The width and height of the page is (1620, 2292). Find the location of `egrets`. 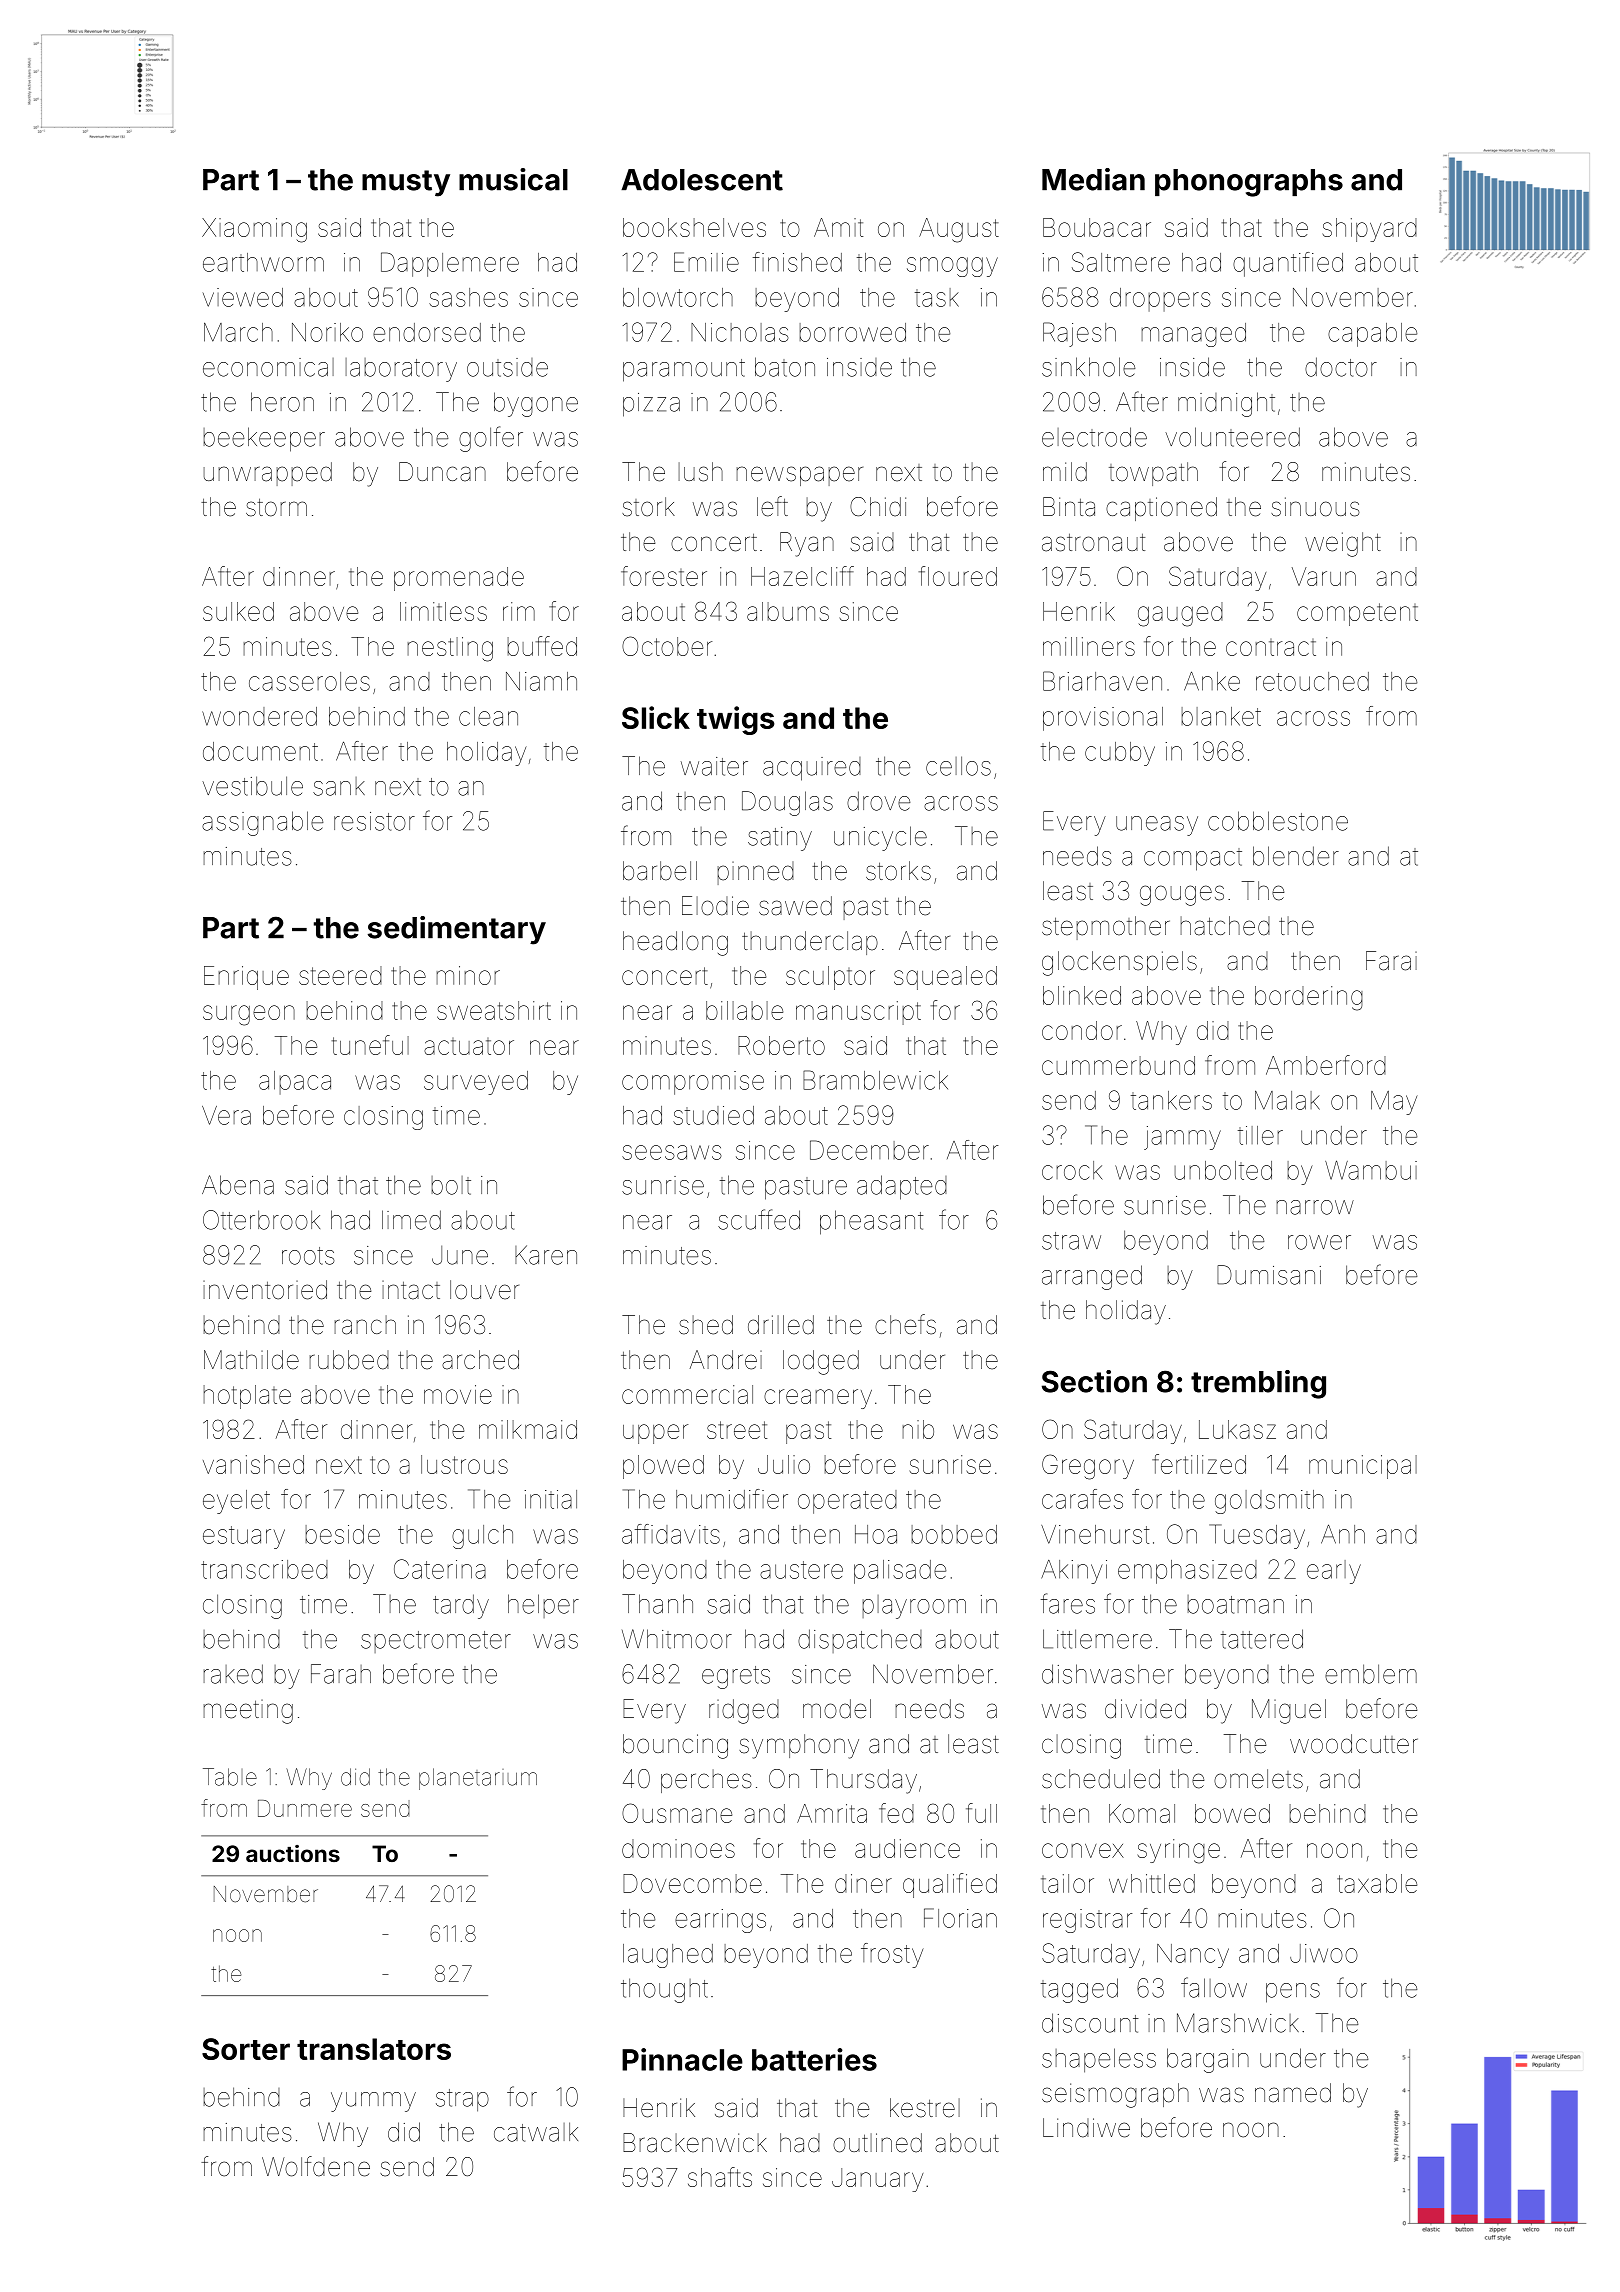

egrets is located at coordinates (736, 1677).
